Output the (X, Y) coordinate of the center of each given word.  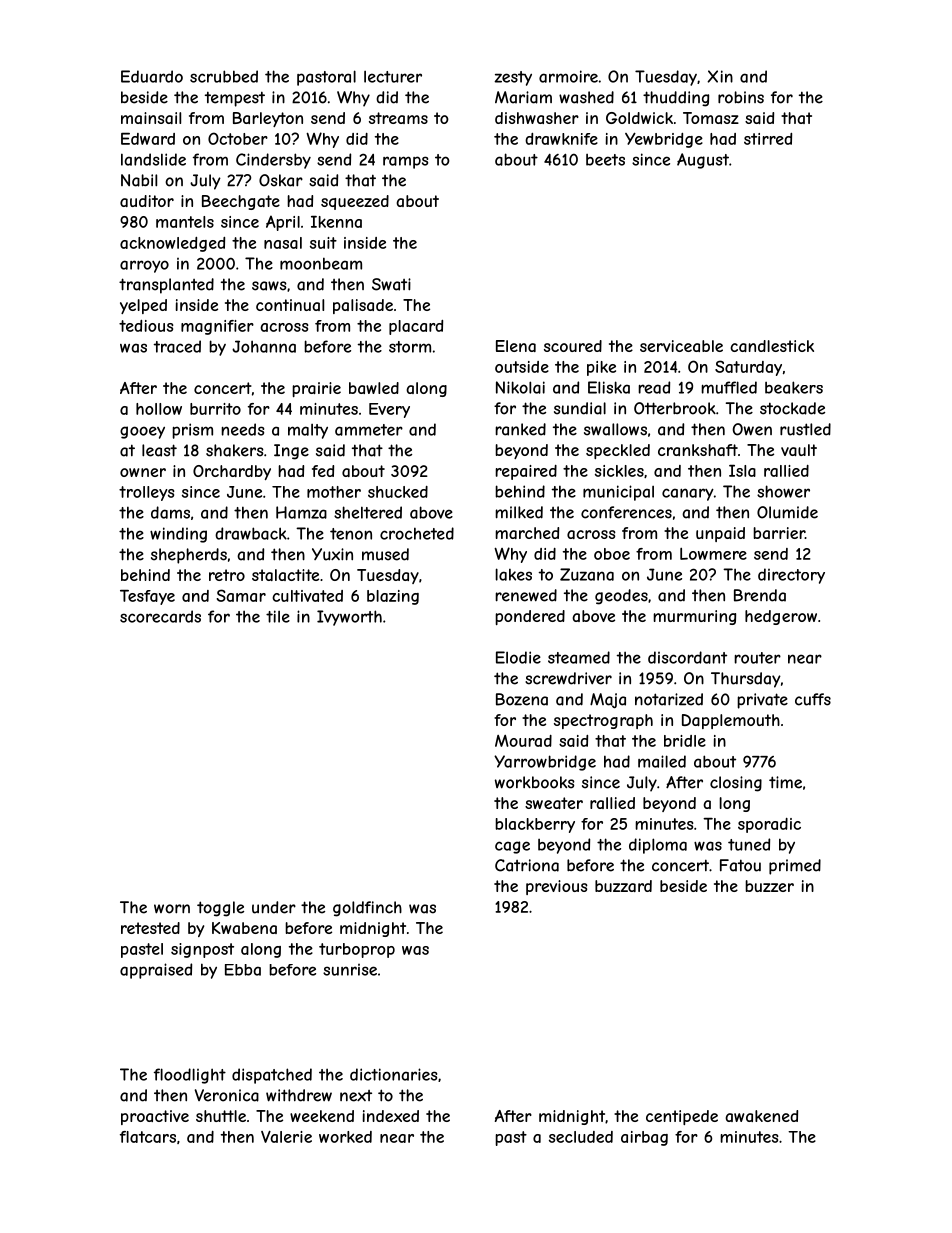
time (785, 782)
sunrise (350, 970)
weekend (322, 1116)
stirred (768, 139)
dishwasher (537, 118)
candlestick (772, 346)
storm (410, 347)
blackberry (535, 825)
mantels (185, 222)
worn (172, 909)
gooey (142, 432)
